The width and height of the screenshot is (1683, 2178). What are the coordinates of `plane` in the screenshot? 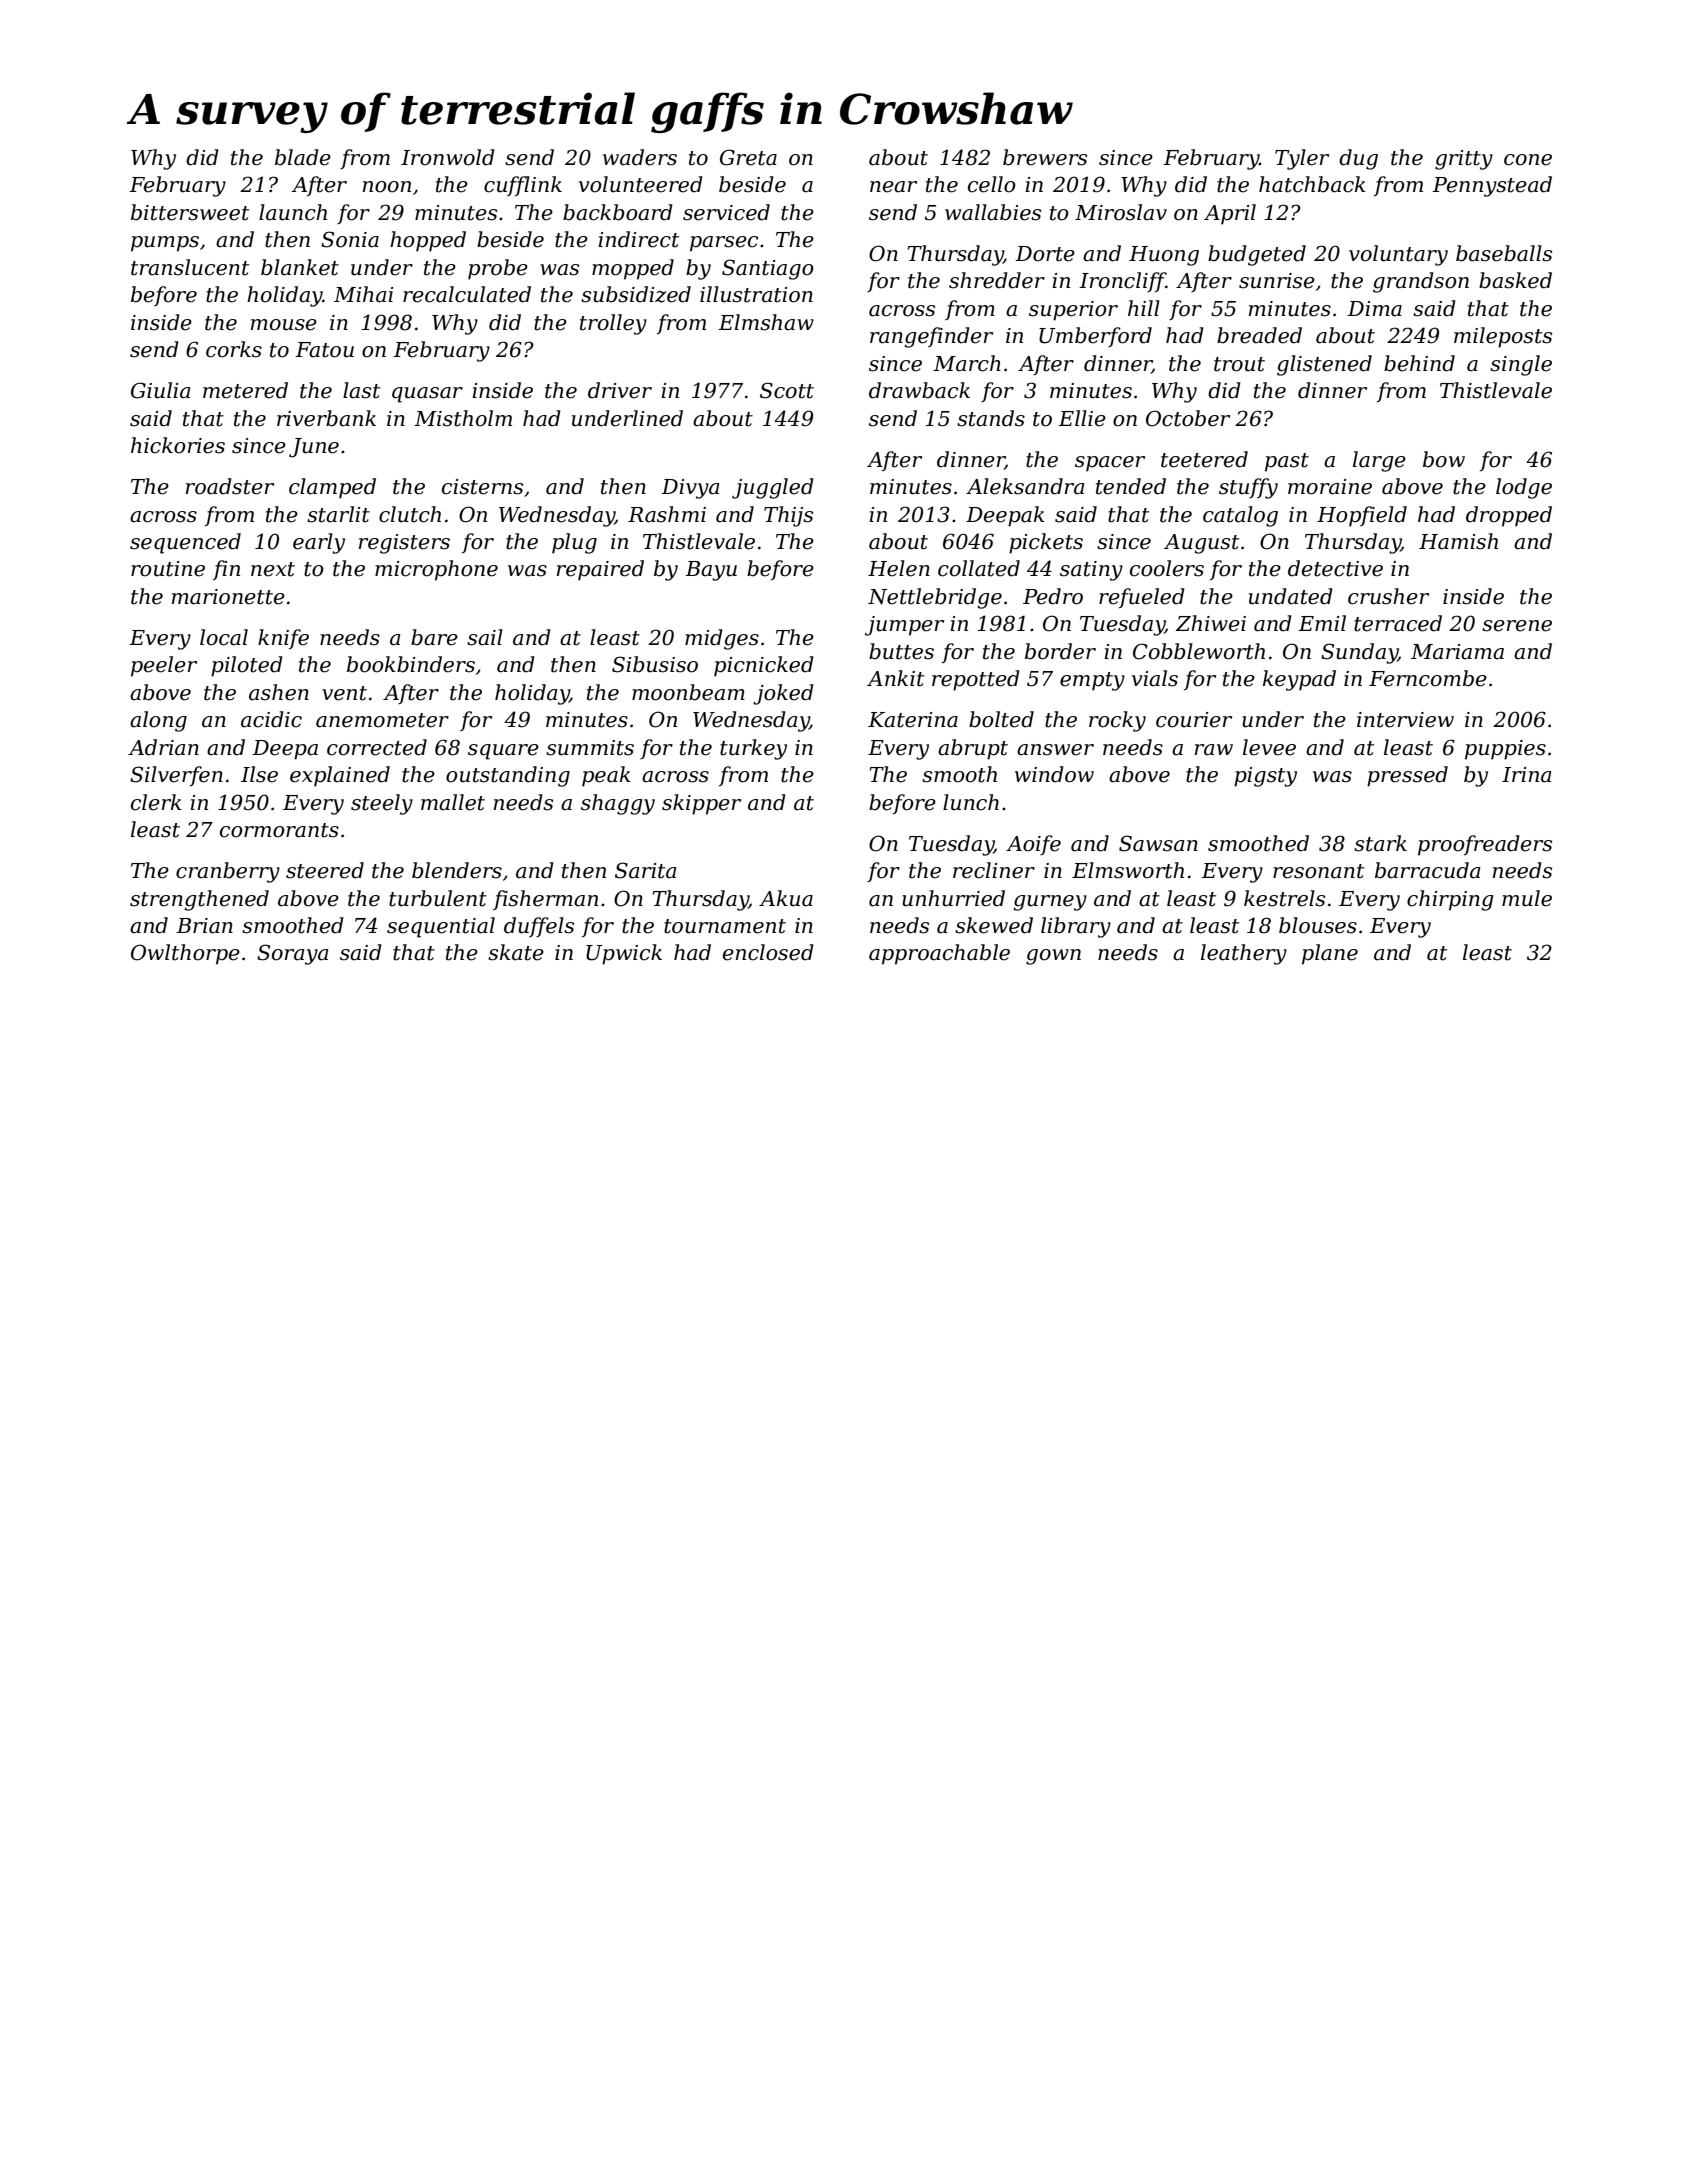 It's located at (1330, 954).
